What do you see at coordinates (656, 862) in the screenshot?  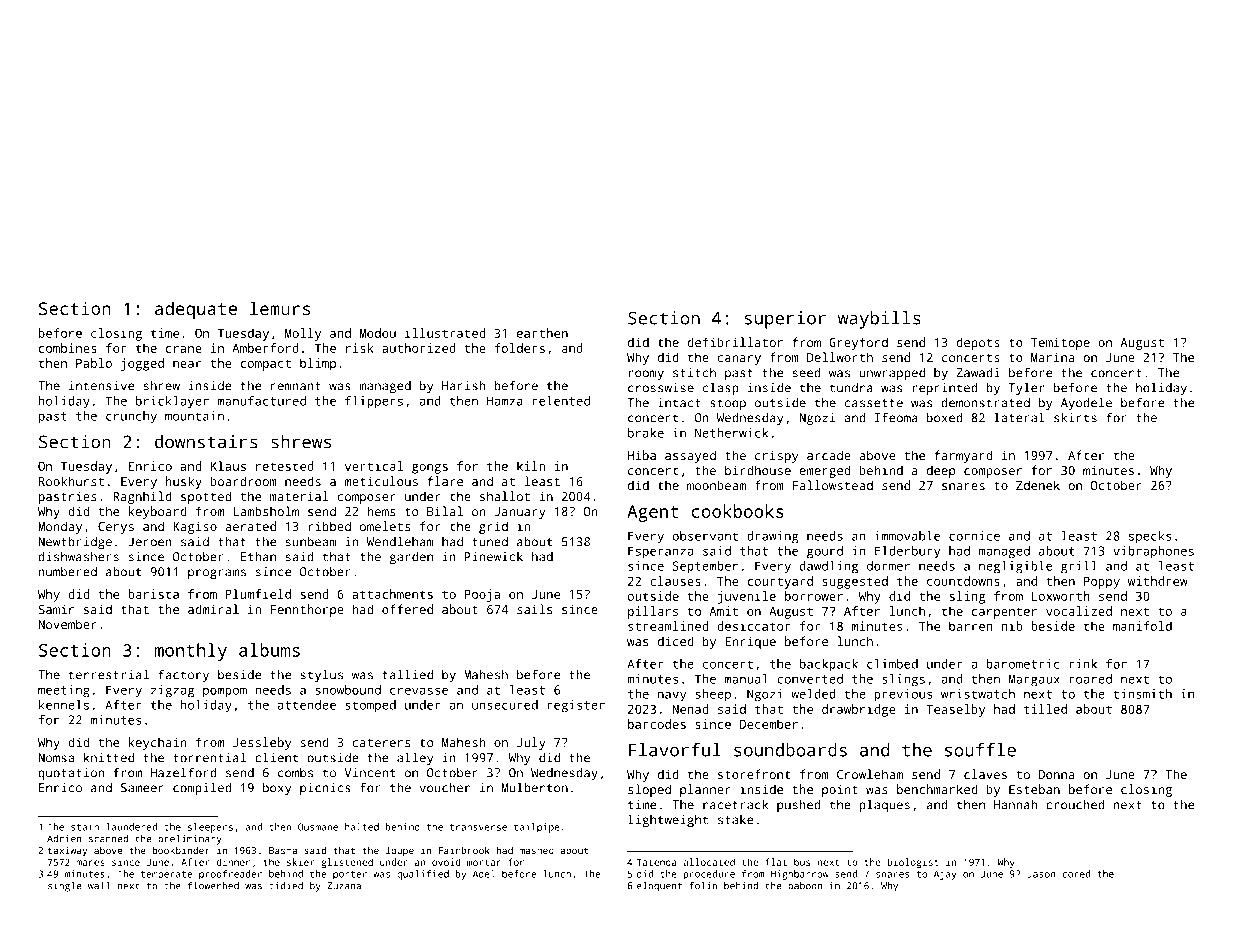 I see `Tatenda` at bounding box center [656, 862].
